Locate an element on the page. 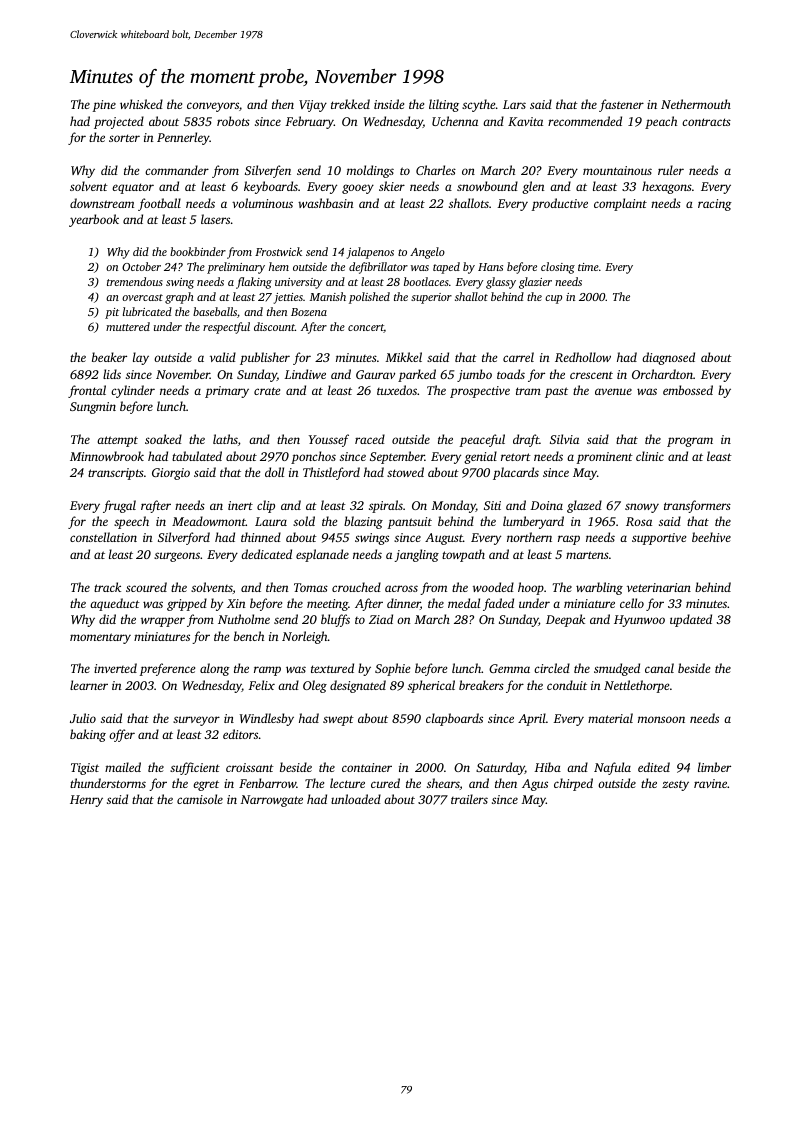 The width and height of the image is (801, 1137). superior is located at coordinates (431, 298).
